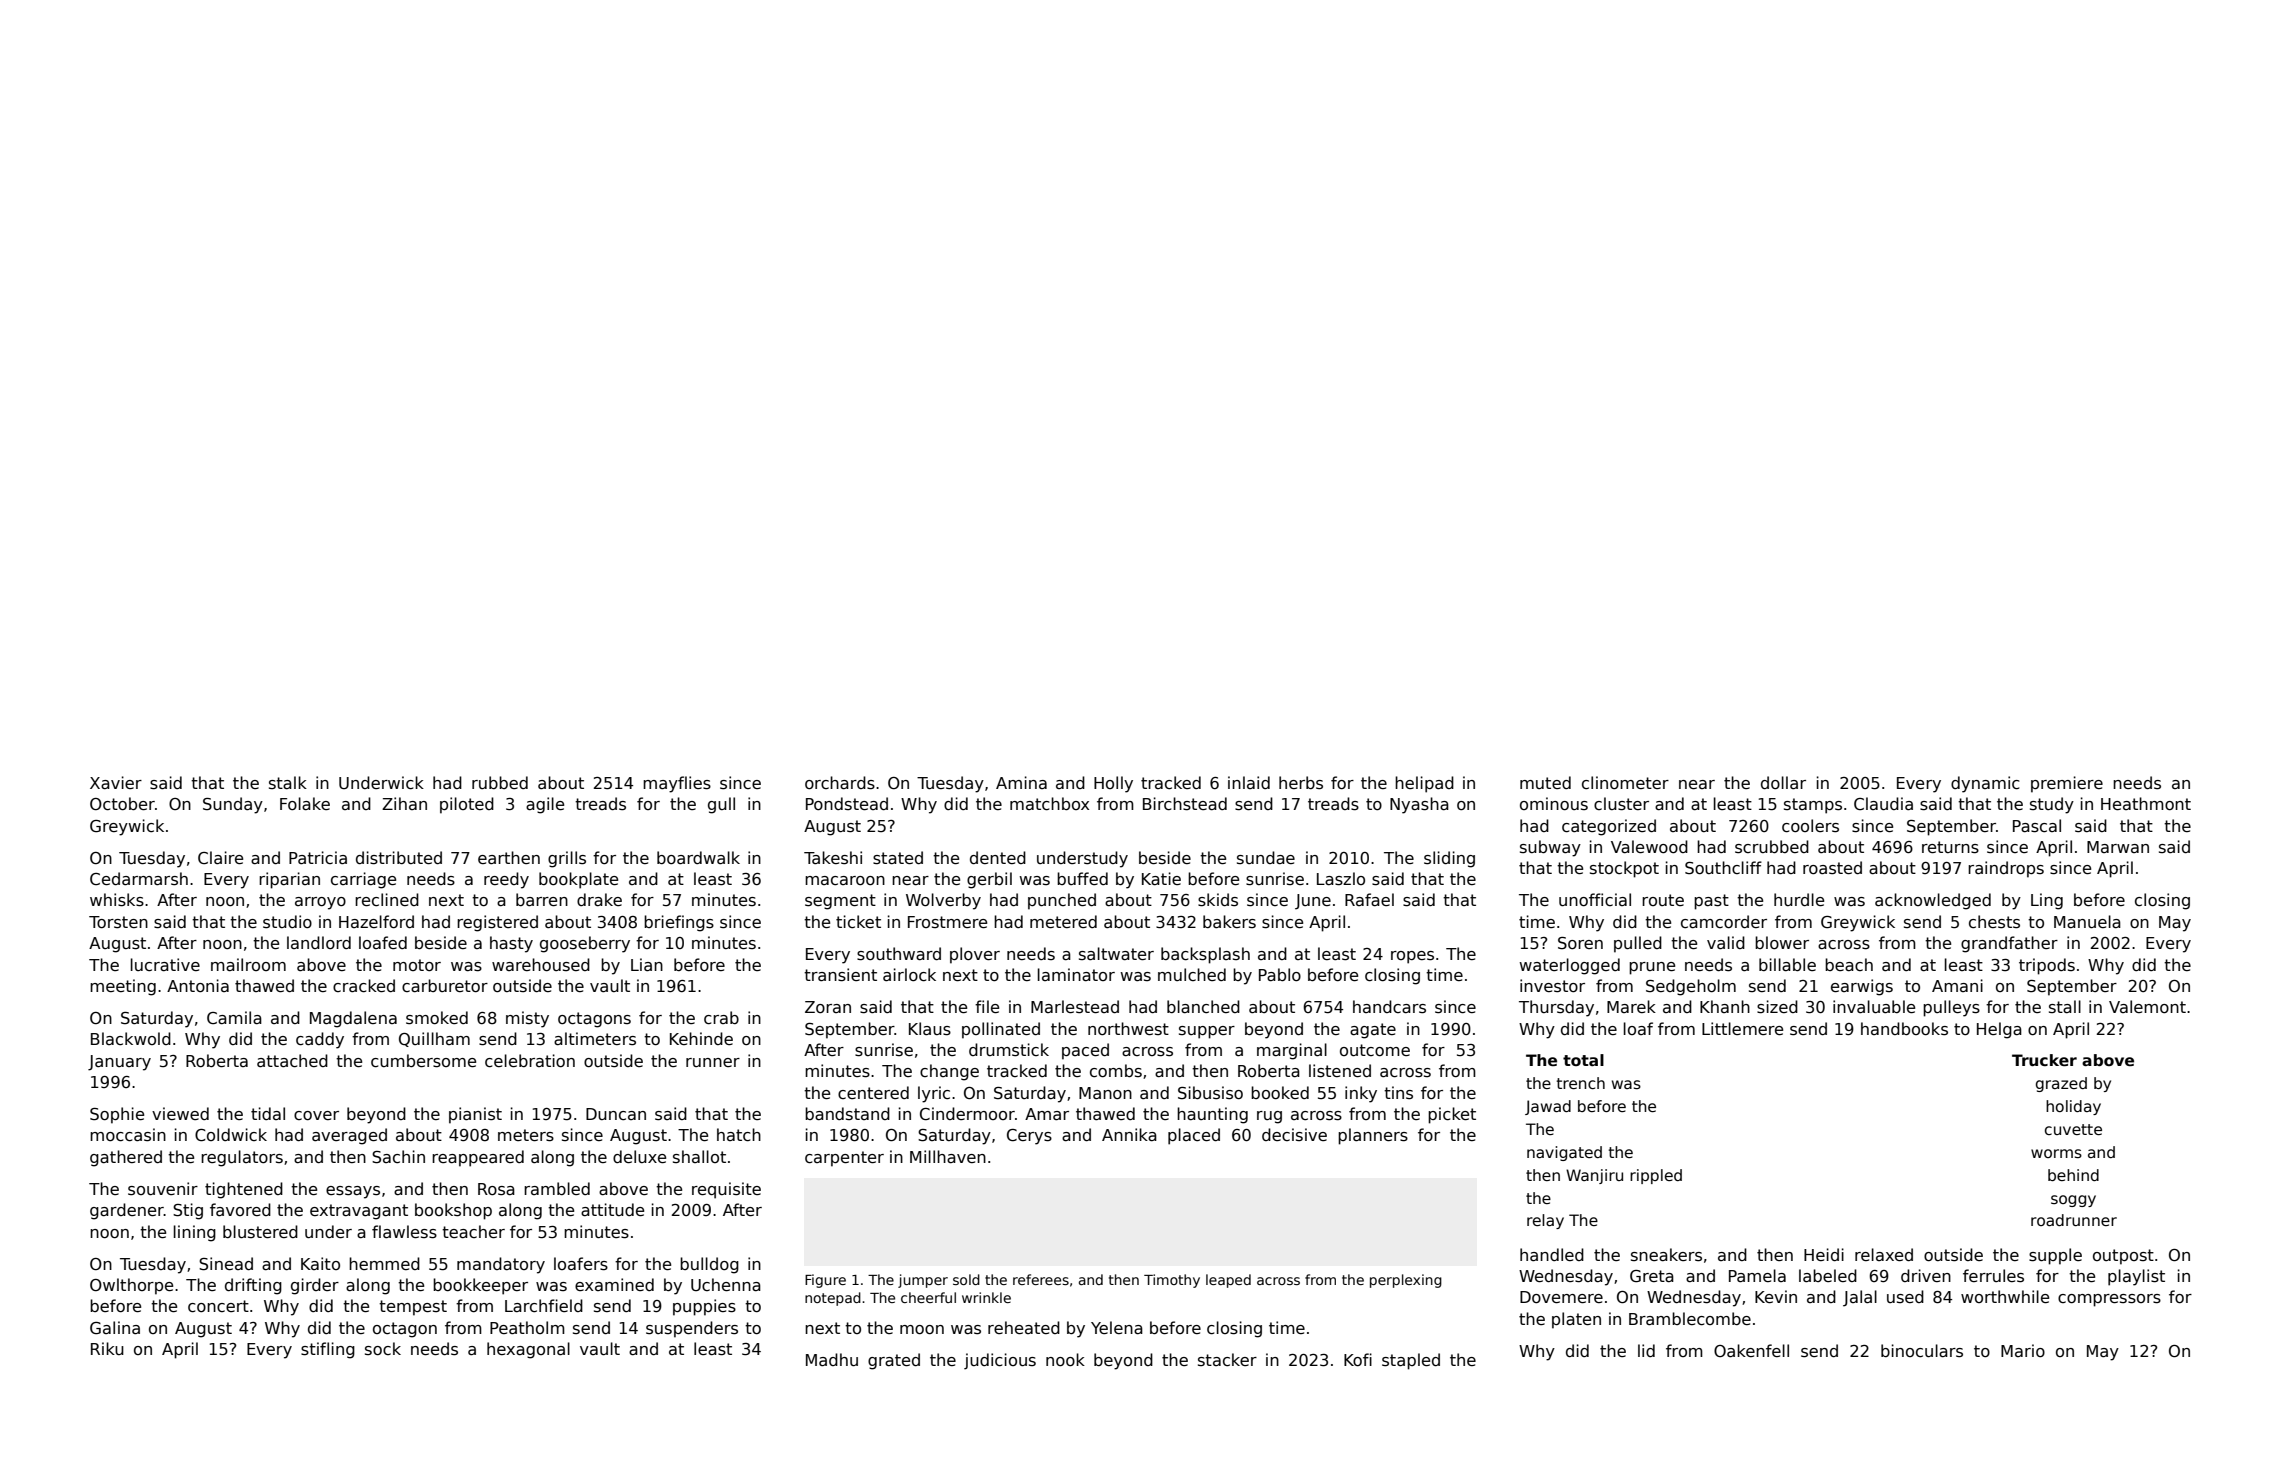 Image resolution: width=2281 pixels, height=1476 pixels. What do you see at coordinates (1832, 868) in the page?
I see `roasted` at bounding box center [1832, 868].
